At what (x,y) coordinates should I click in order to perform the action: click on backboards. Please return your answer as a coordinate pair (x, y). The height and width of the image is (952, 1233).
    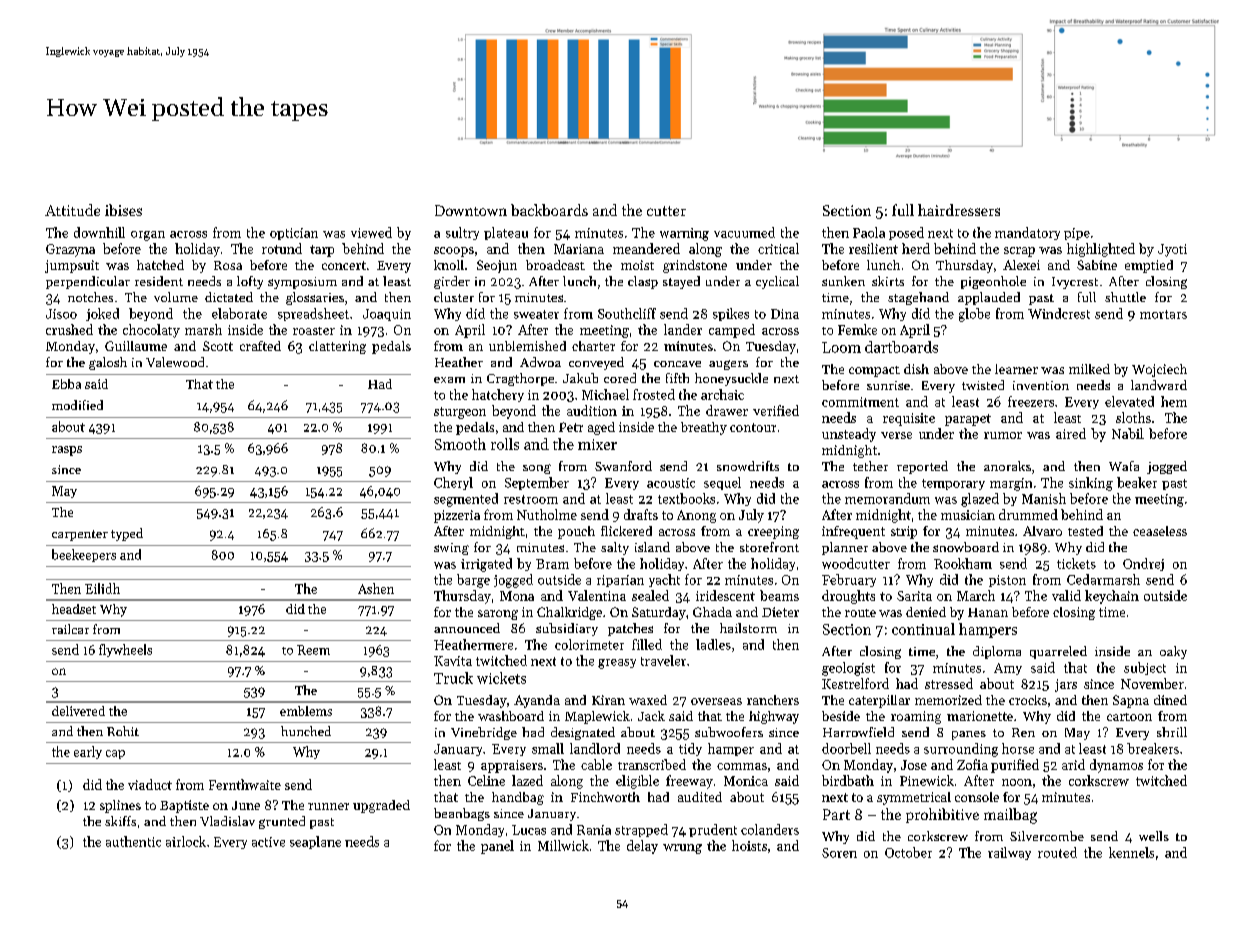
    Looking at the image, I should click on (549, 210).
